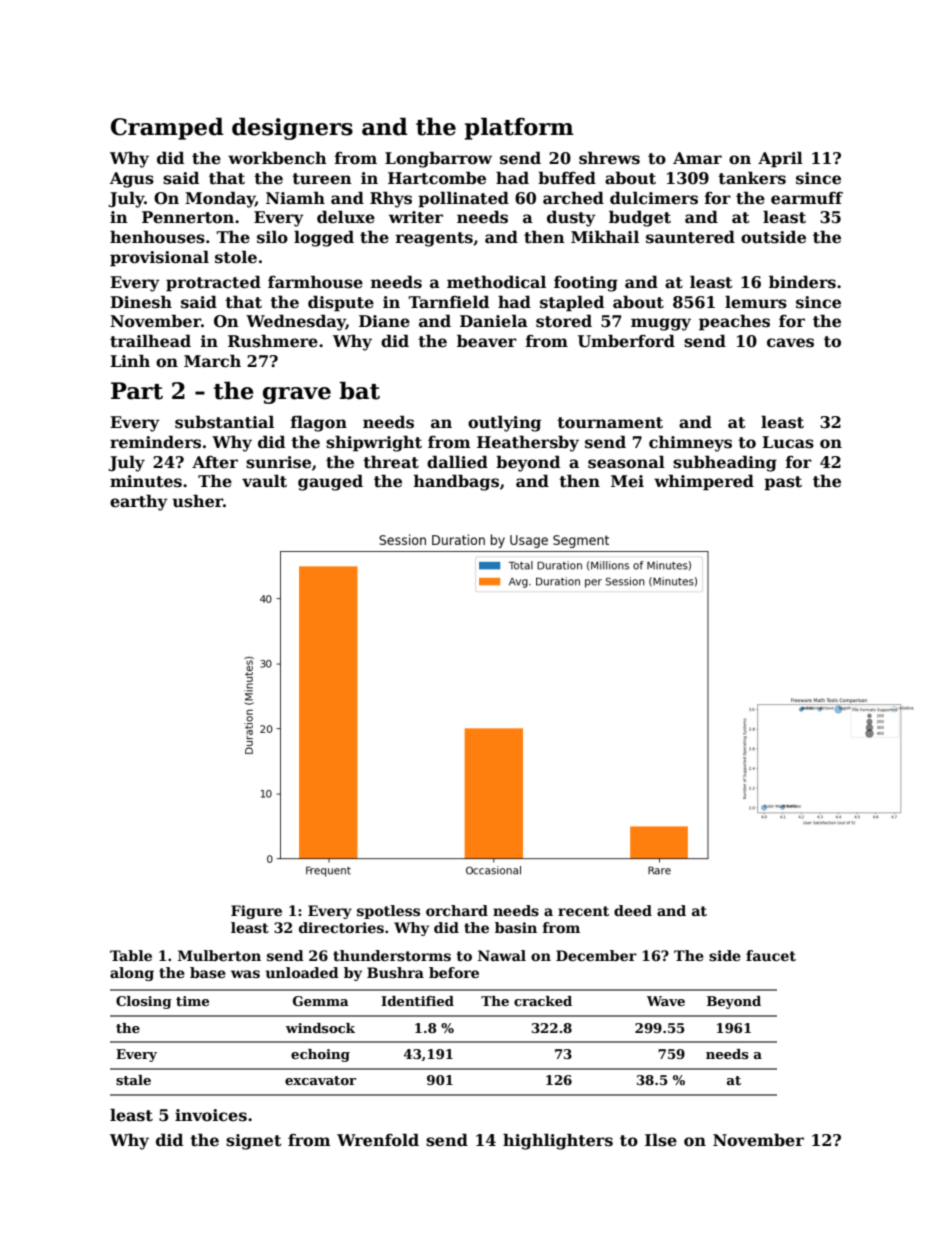 This document has width=952, height=1233. Describe the element at coordinates (771, 955) in the document. I see `faucet` at that location.
